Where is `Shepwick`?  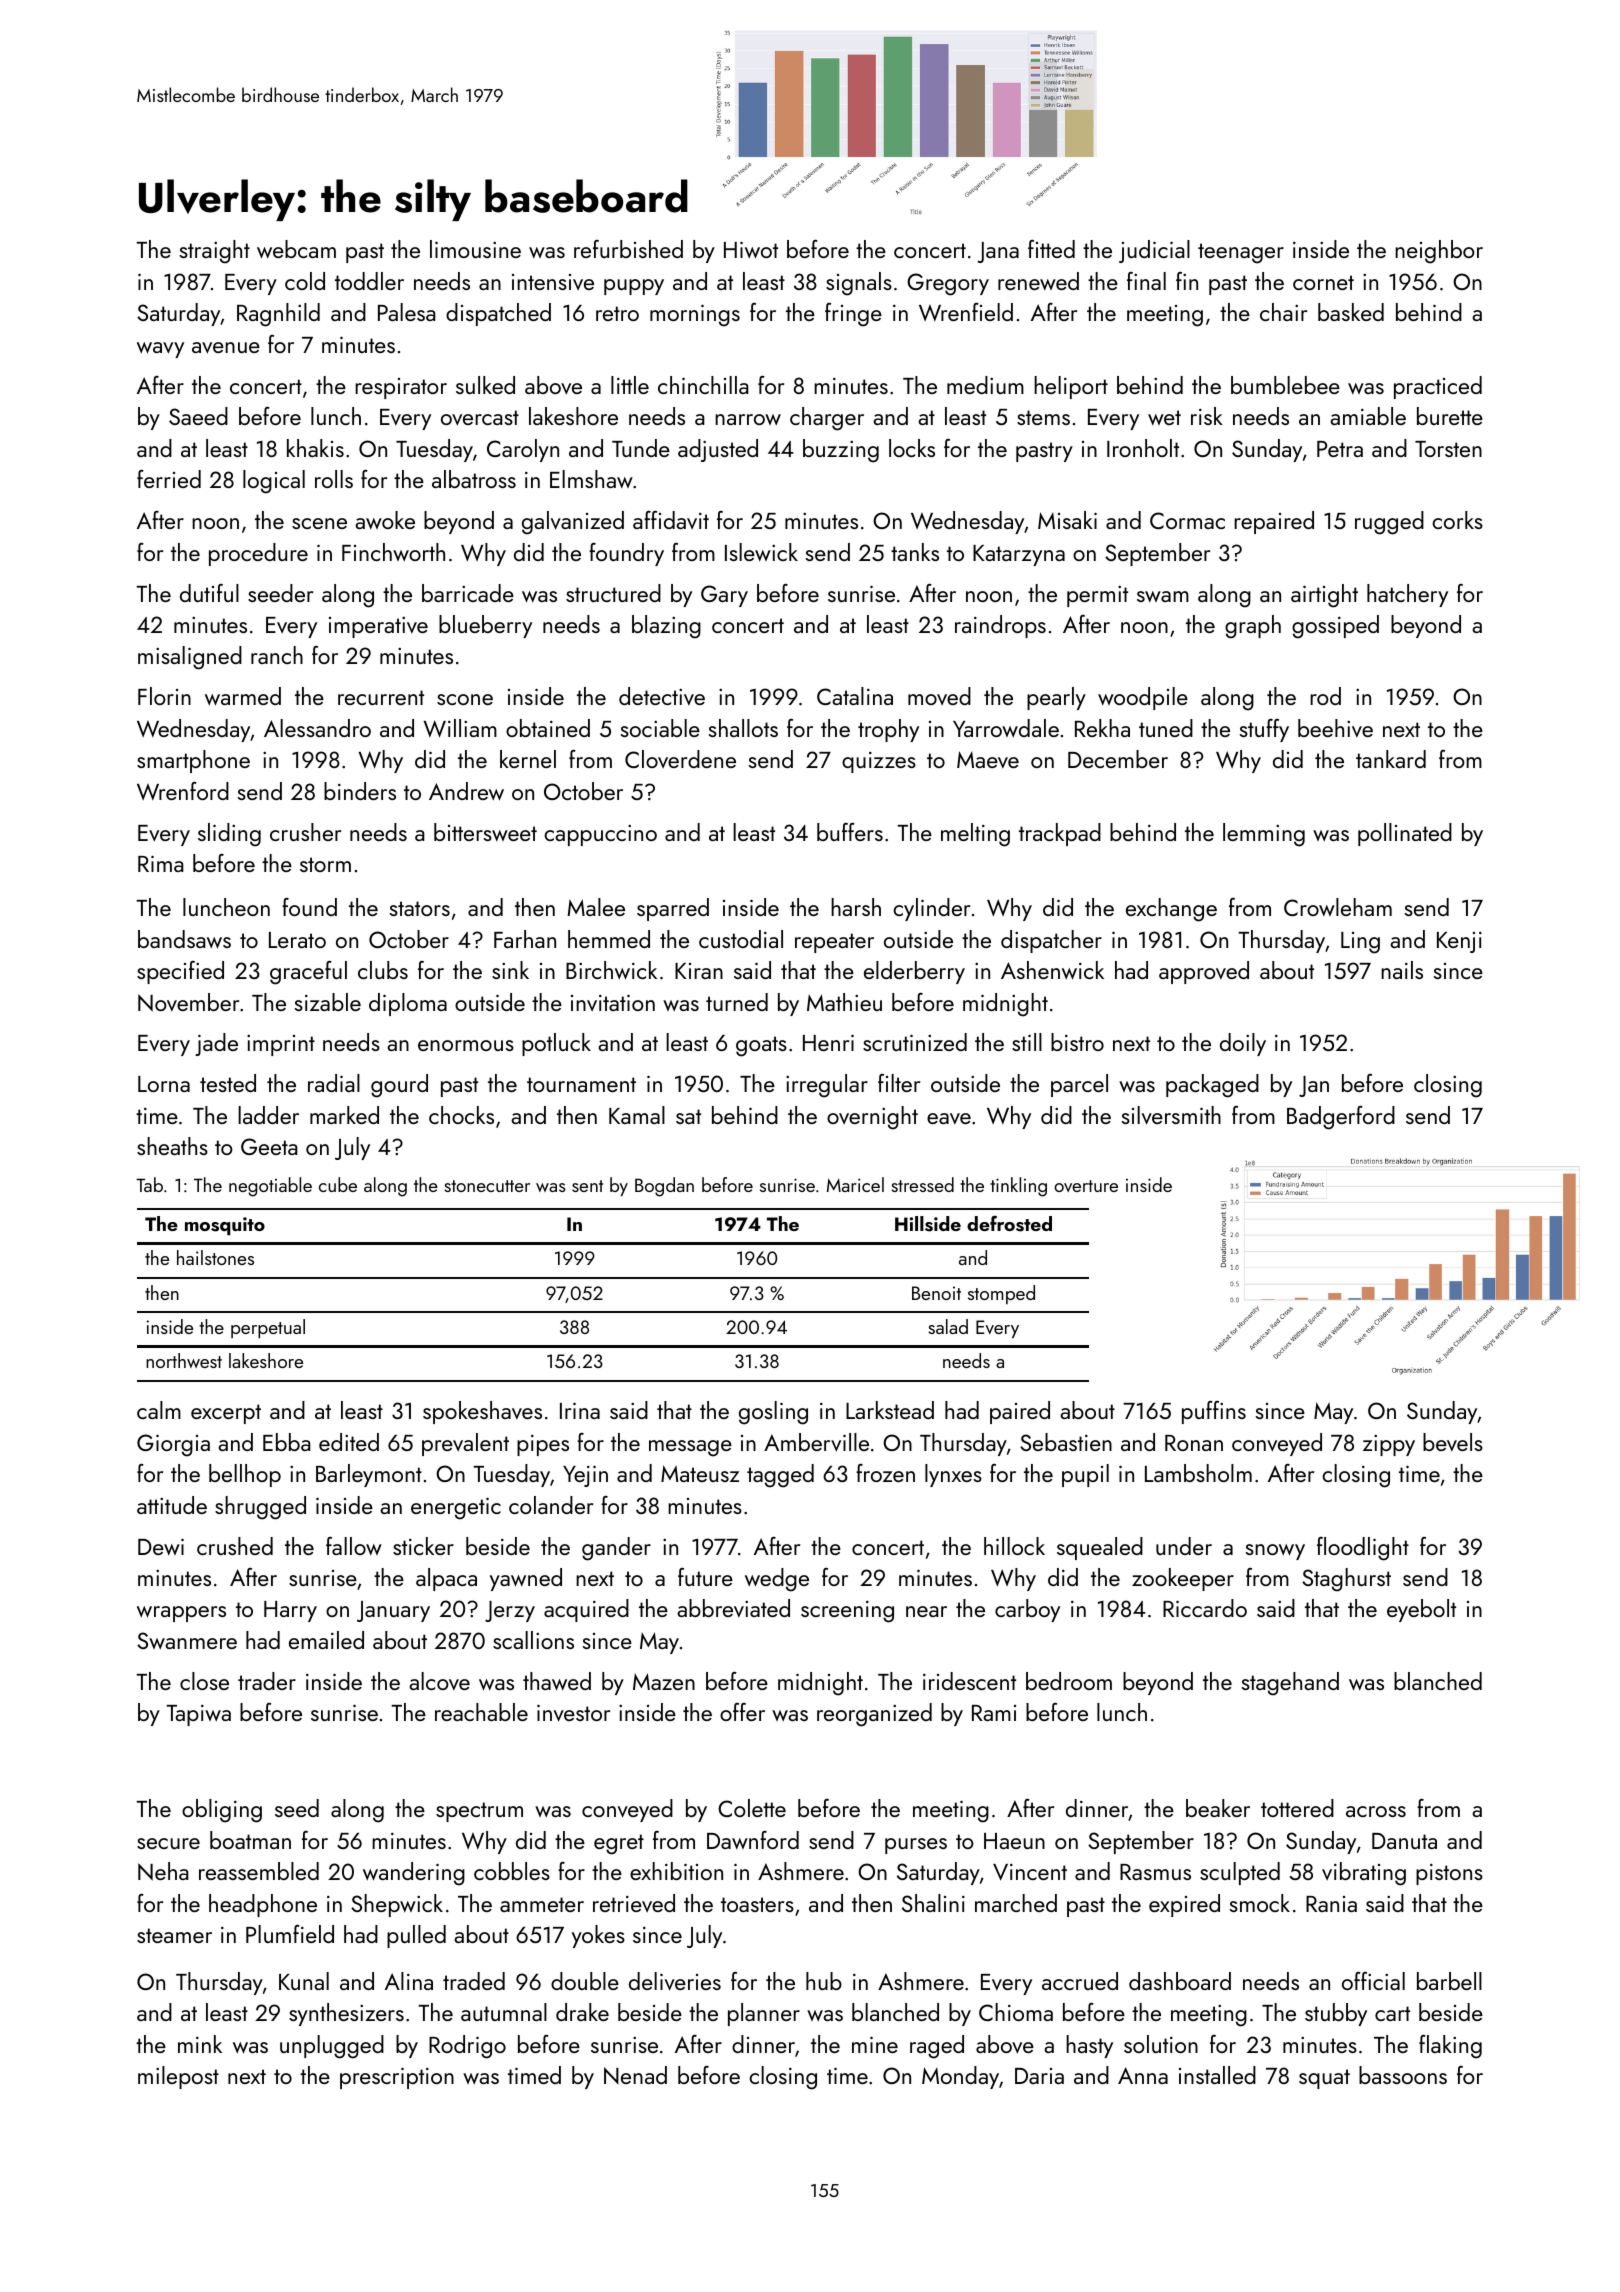 Shepwick is located at coordinates (397, 1905).
